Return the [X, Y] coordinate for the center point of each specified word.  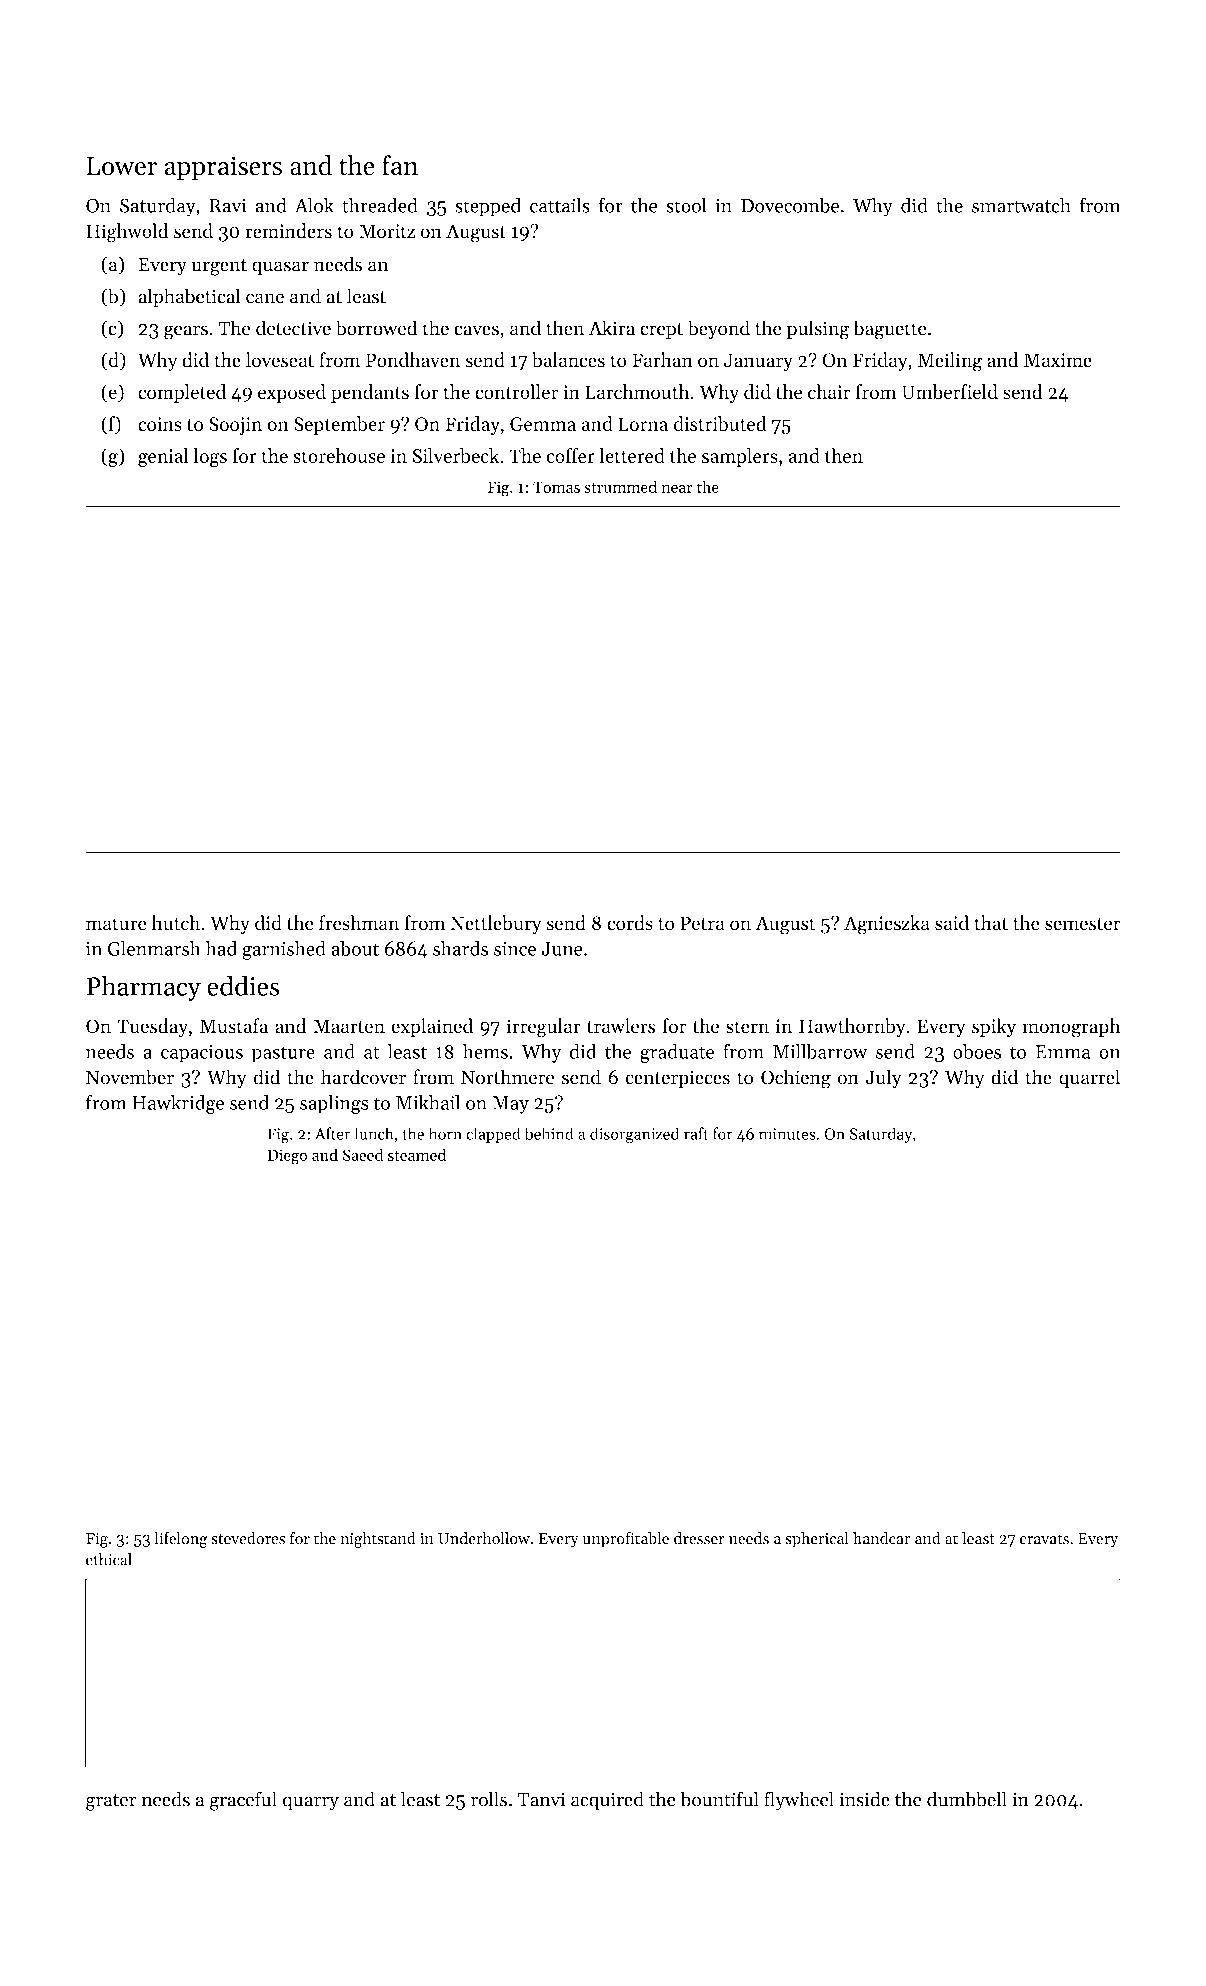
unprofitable [625, 1540]
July [883, 1078]
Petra [702, 923]
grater [111, 1802]
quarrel [1089, 1079]
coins [160, 424]
